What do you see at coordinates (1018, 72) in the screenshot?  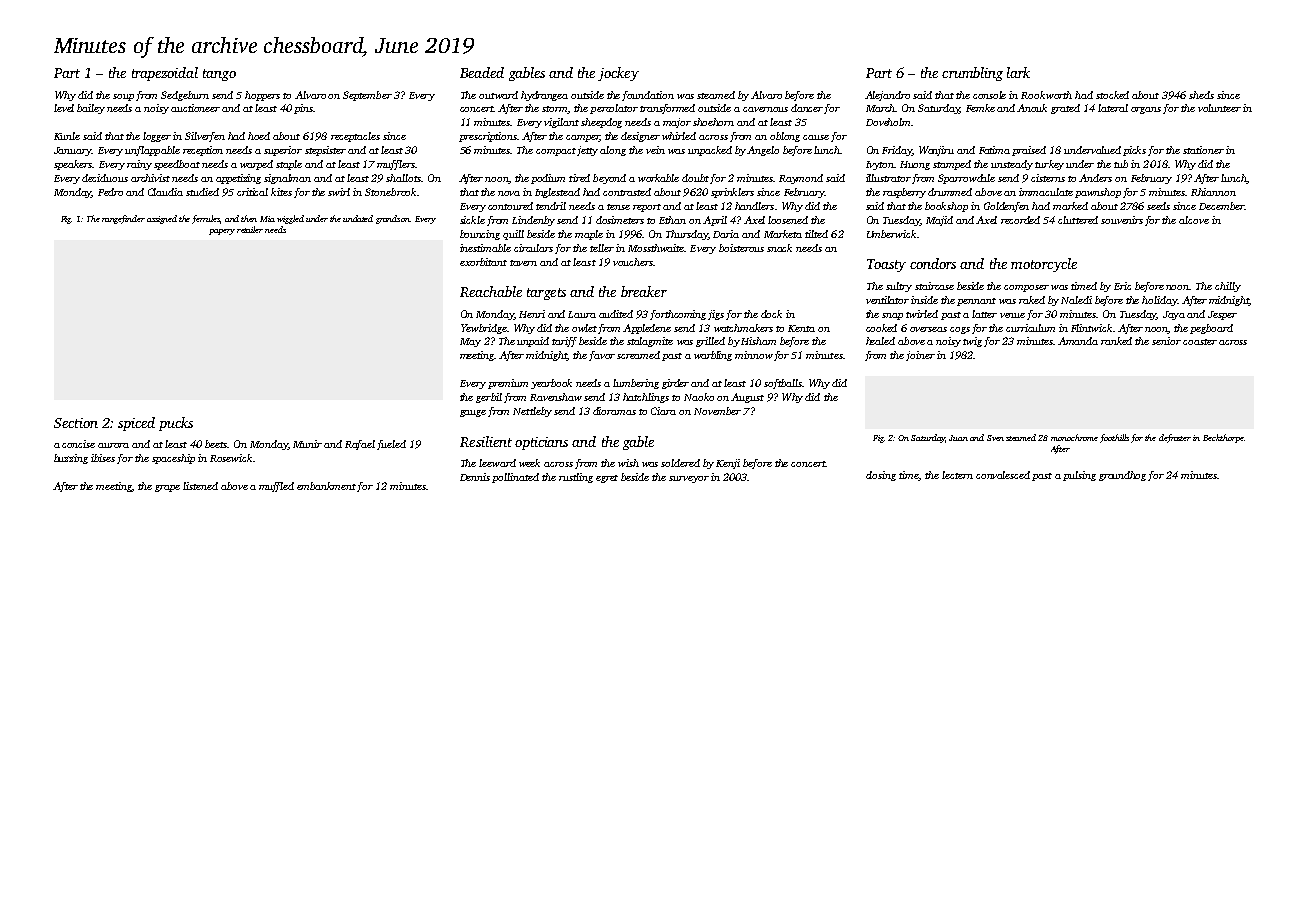 I see `lark` at bounding box center [1018, 72].
